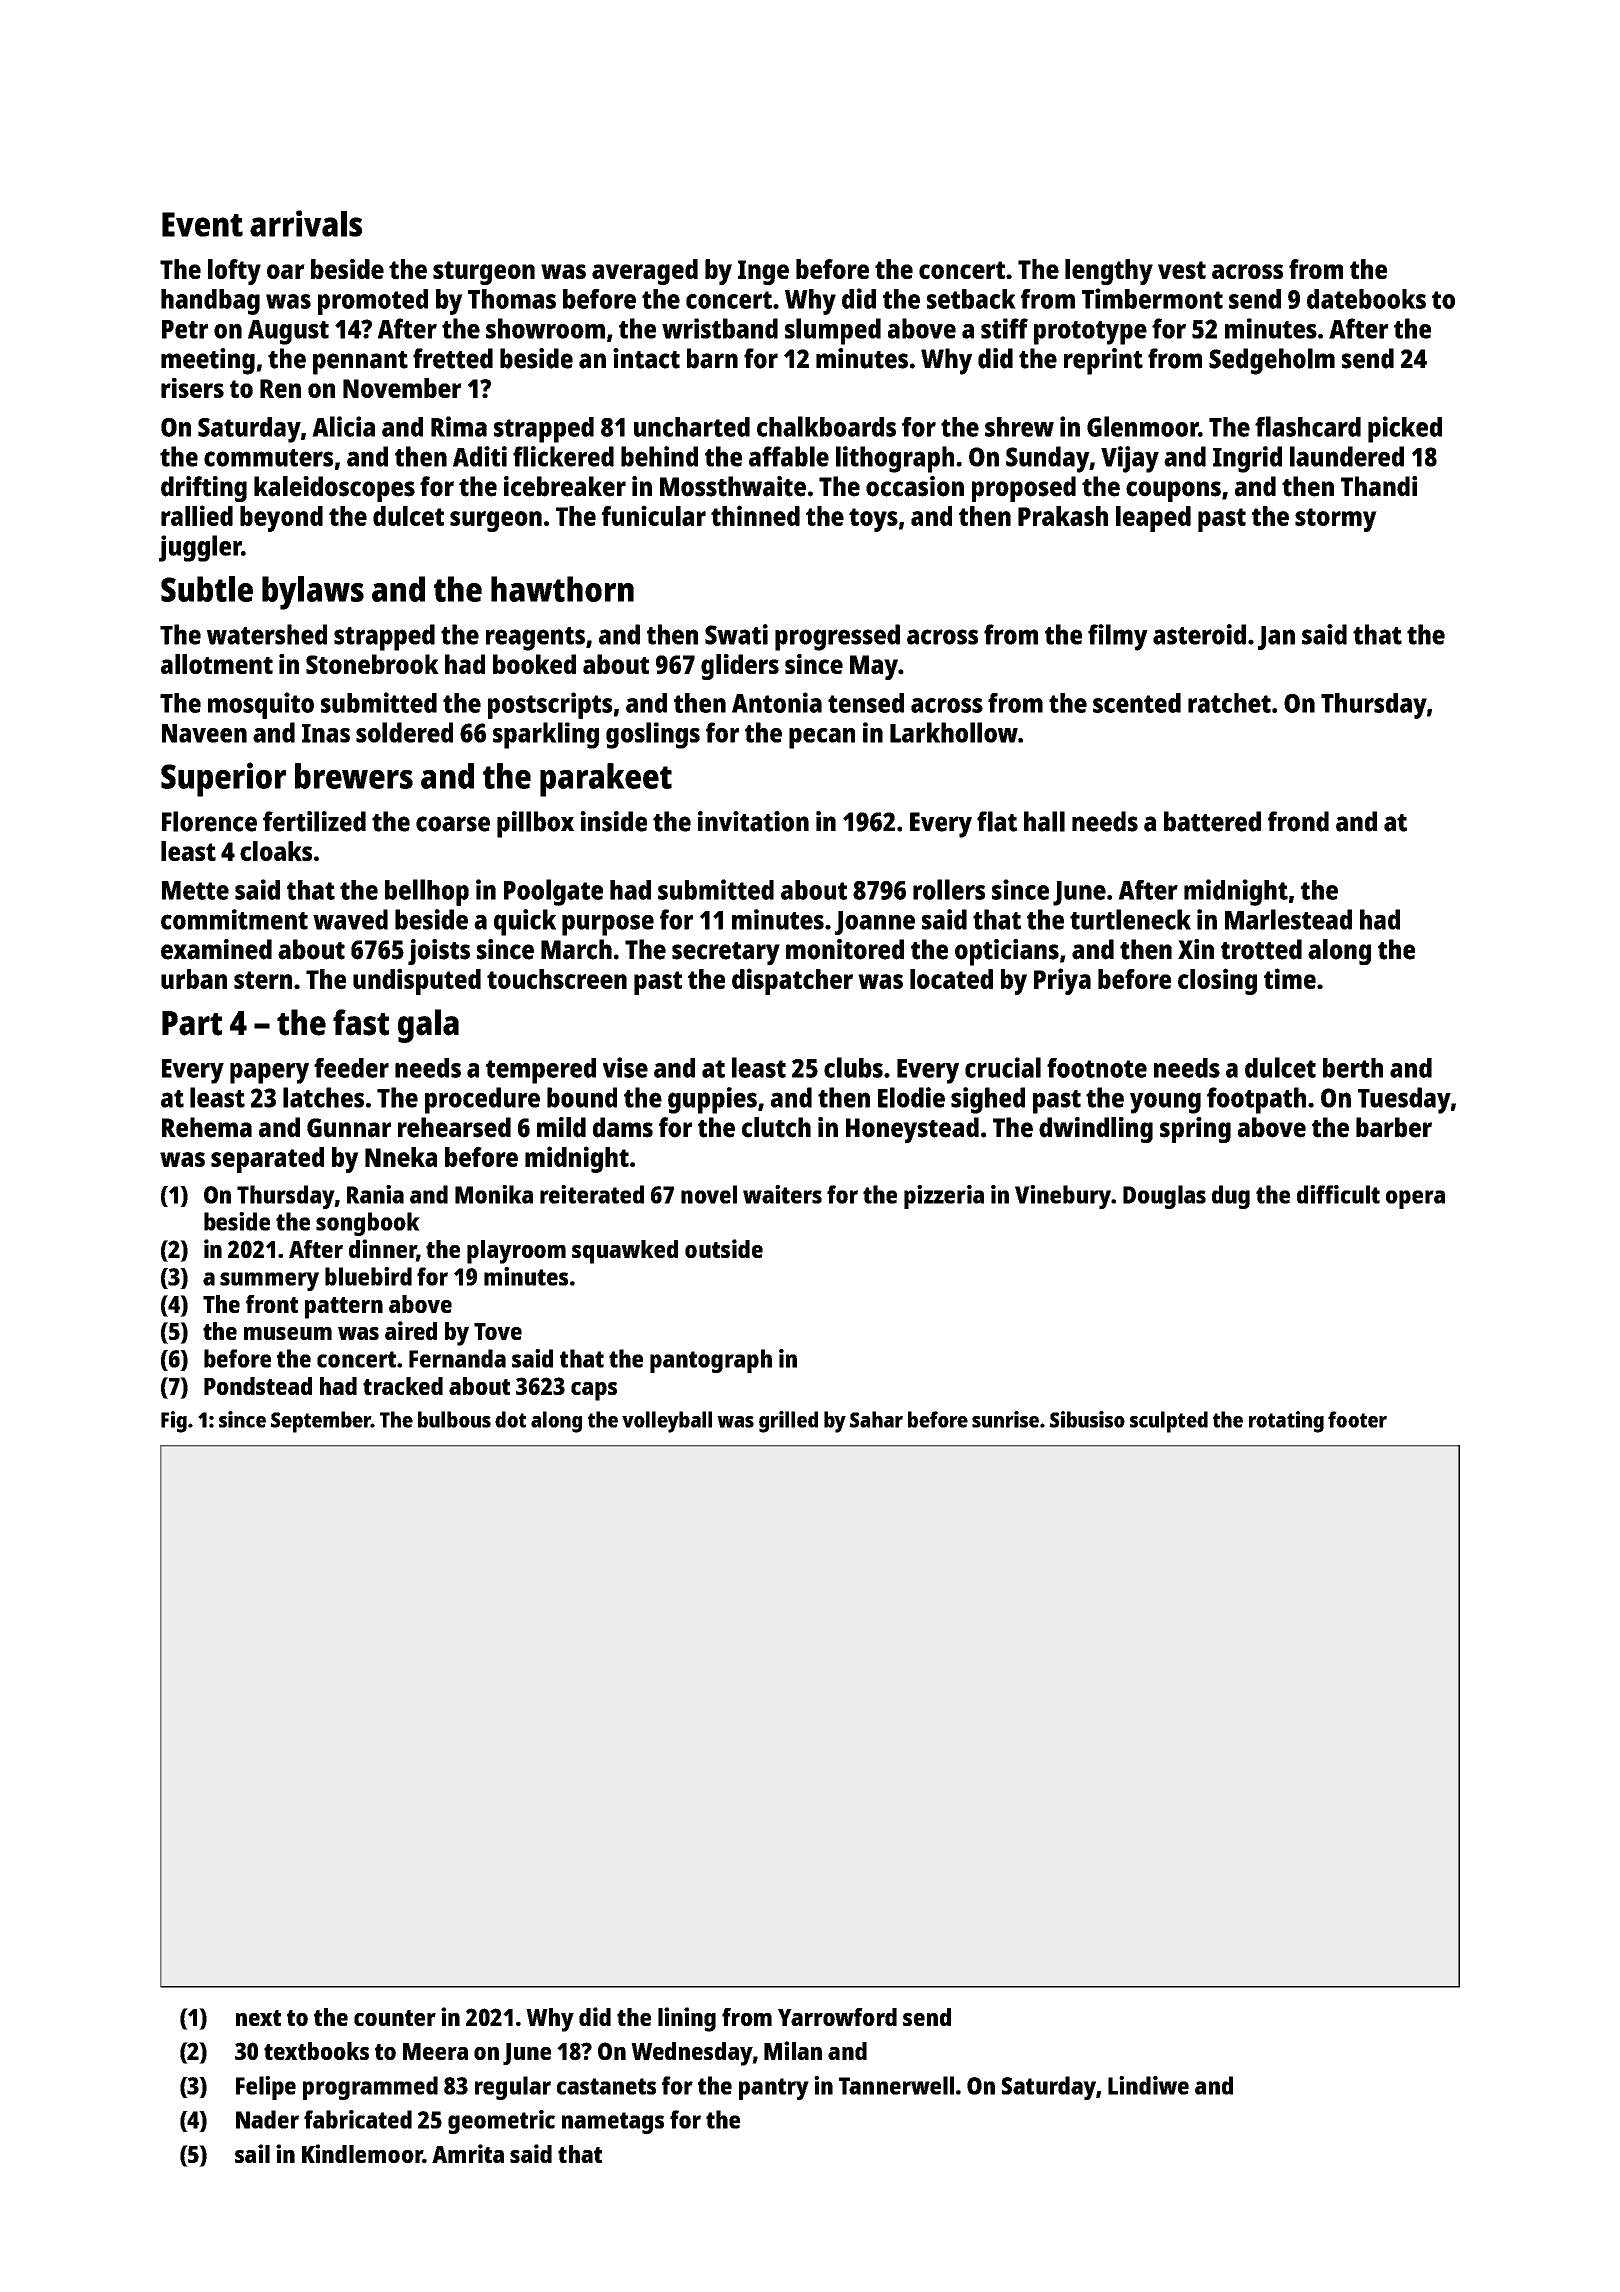  Describe the element at coordinates (321, 1422) in the document. I see `September` at that location.
